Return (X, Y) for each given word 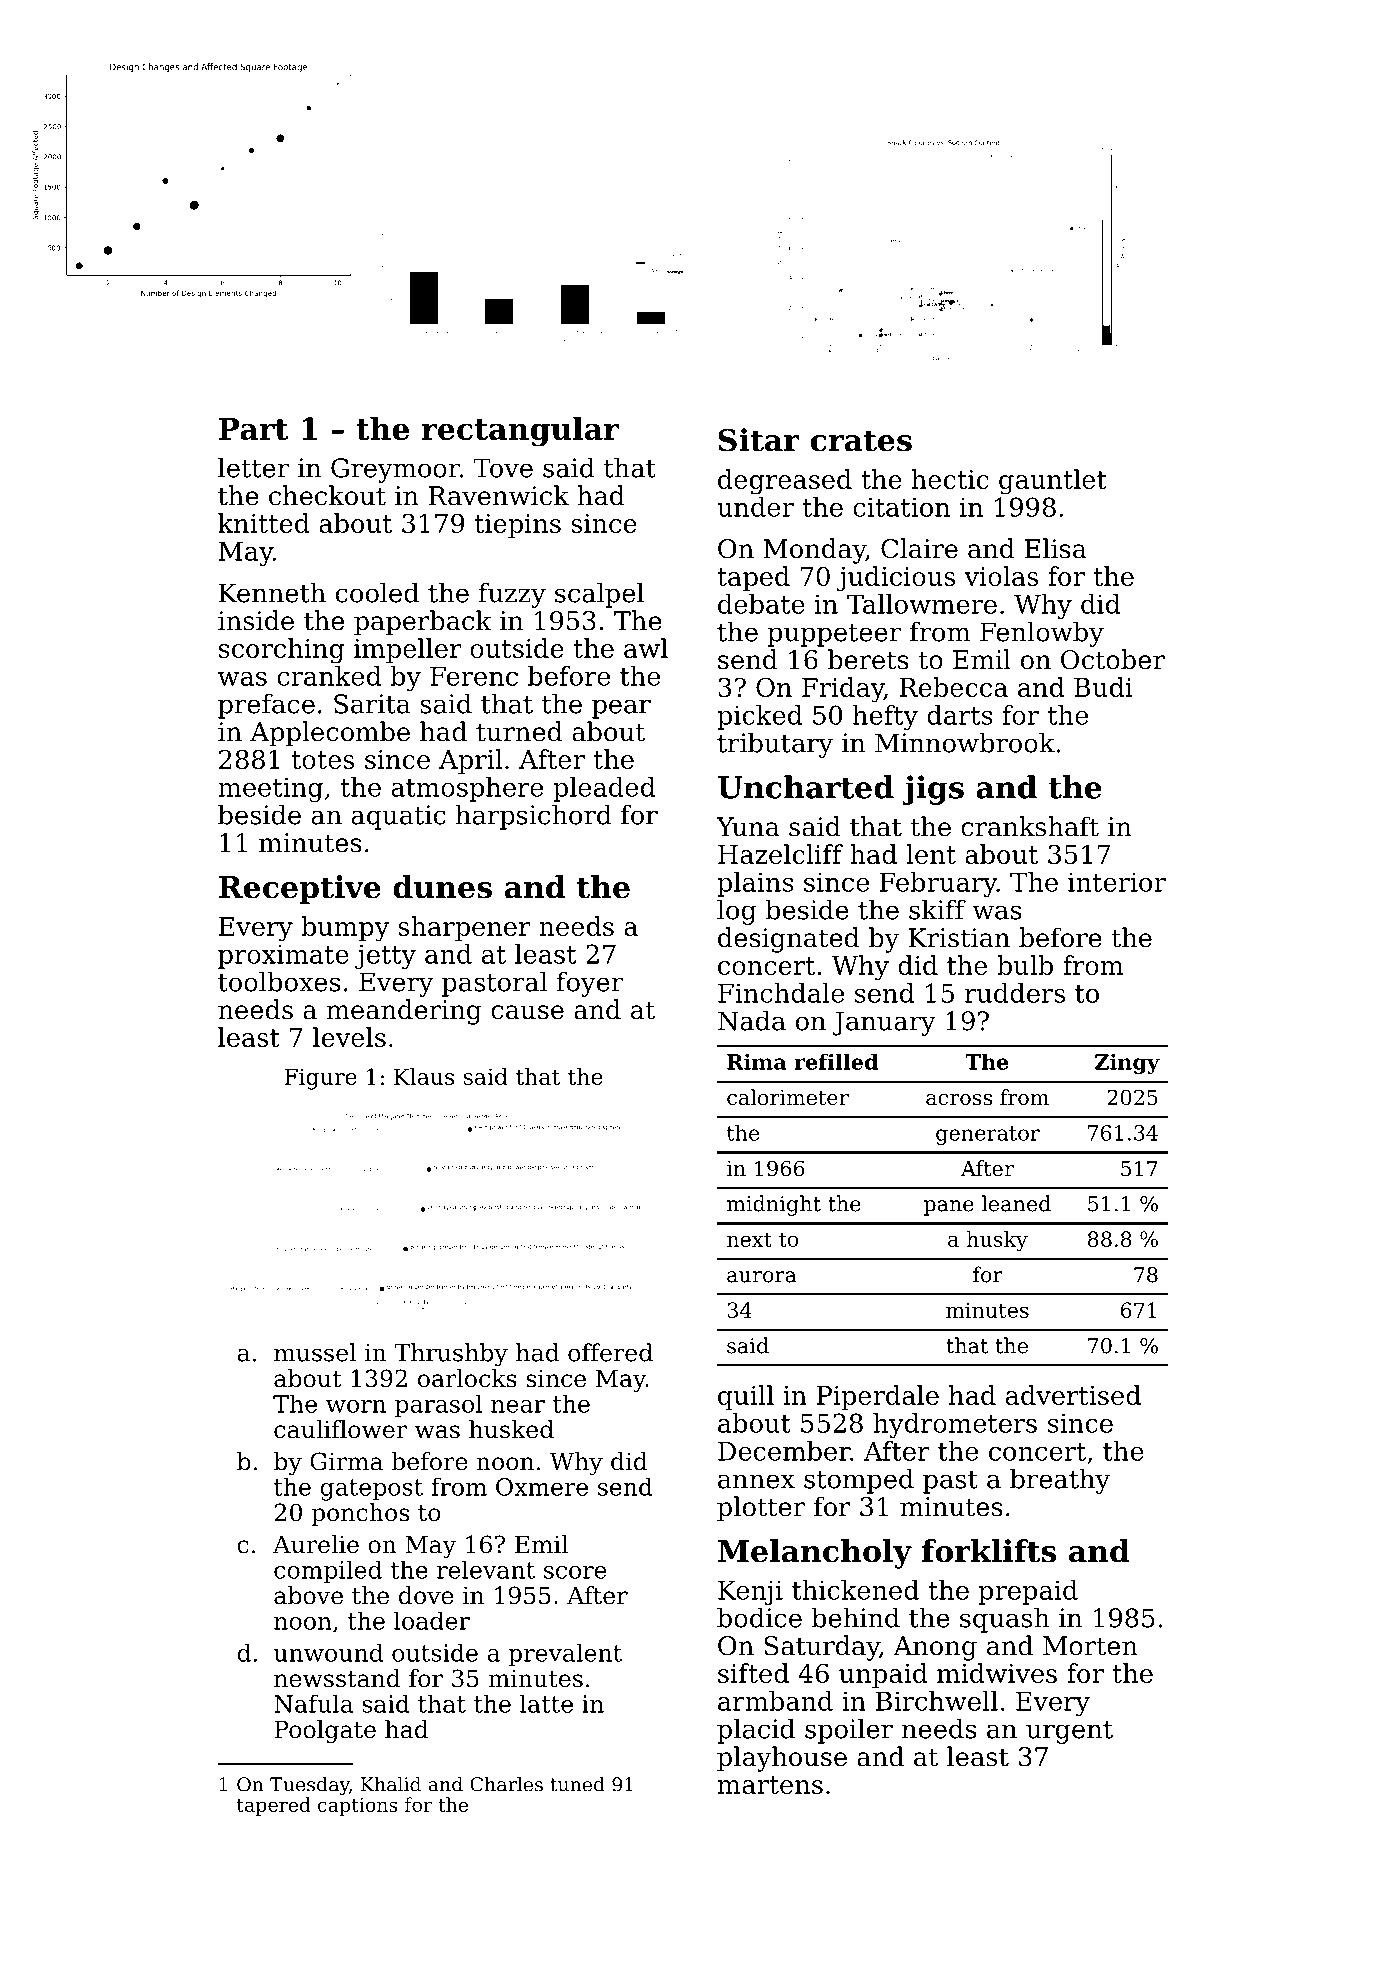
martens (770, 1785)
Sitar (759, 440)
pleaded (604, 789)
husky (997, 1241)
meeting (270, 789)
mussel (315, 1352)
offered (610, 1352)
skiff (937, 909)
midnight (774, 1205)
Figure (320, 1079)
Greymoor (395, 470)
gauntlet (1053, 482)
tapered (274, 1806)
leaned (1016, 1203)
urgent (1069, 1732)
